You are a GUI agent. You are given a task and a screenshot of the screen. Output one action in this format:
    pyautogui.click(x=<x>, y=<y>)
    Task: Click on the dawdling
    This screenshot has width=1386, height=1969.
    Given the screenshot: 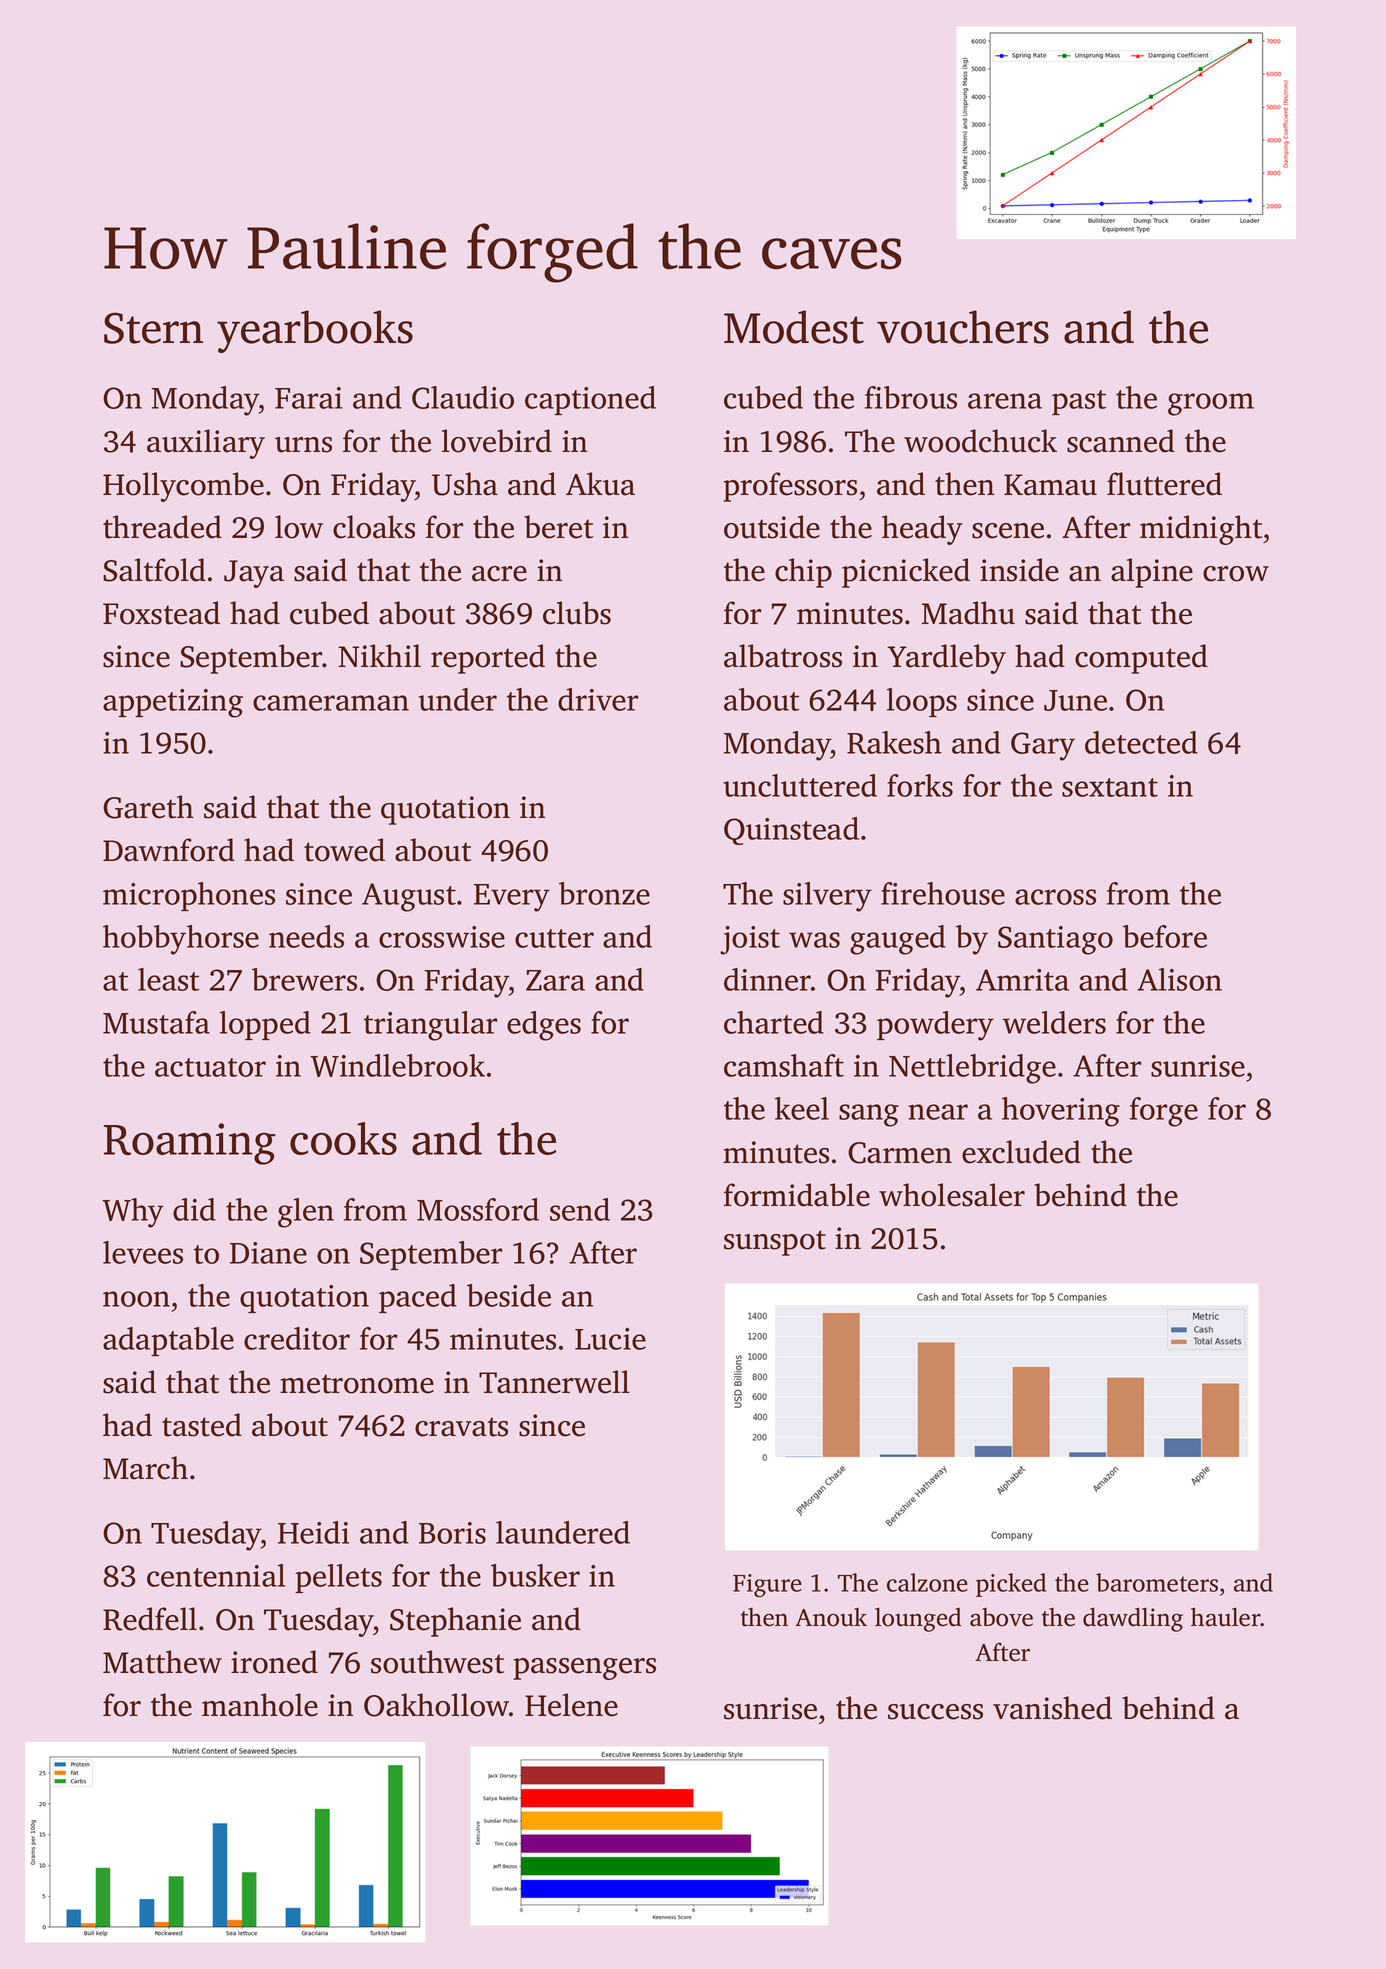 What is the action you would take?
    pyautogui.click(x=1133, y=1619)
